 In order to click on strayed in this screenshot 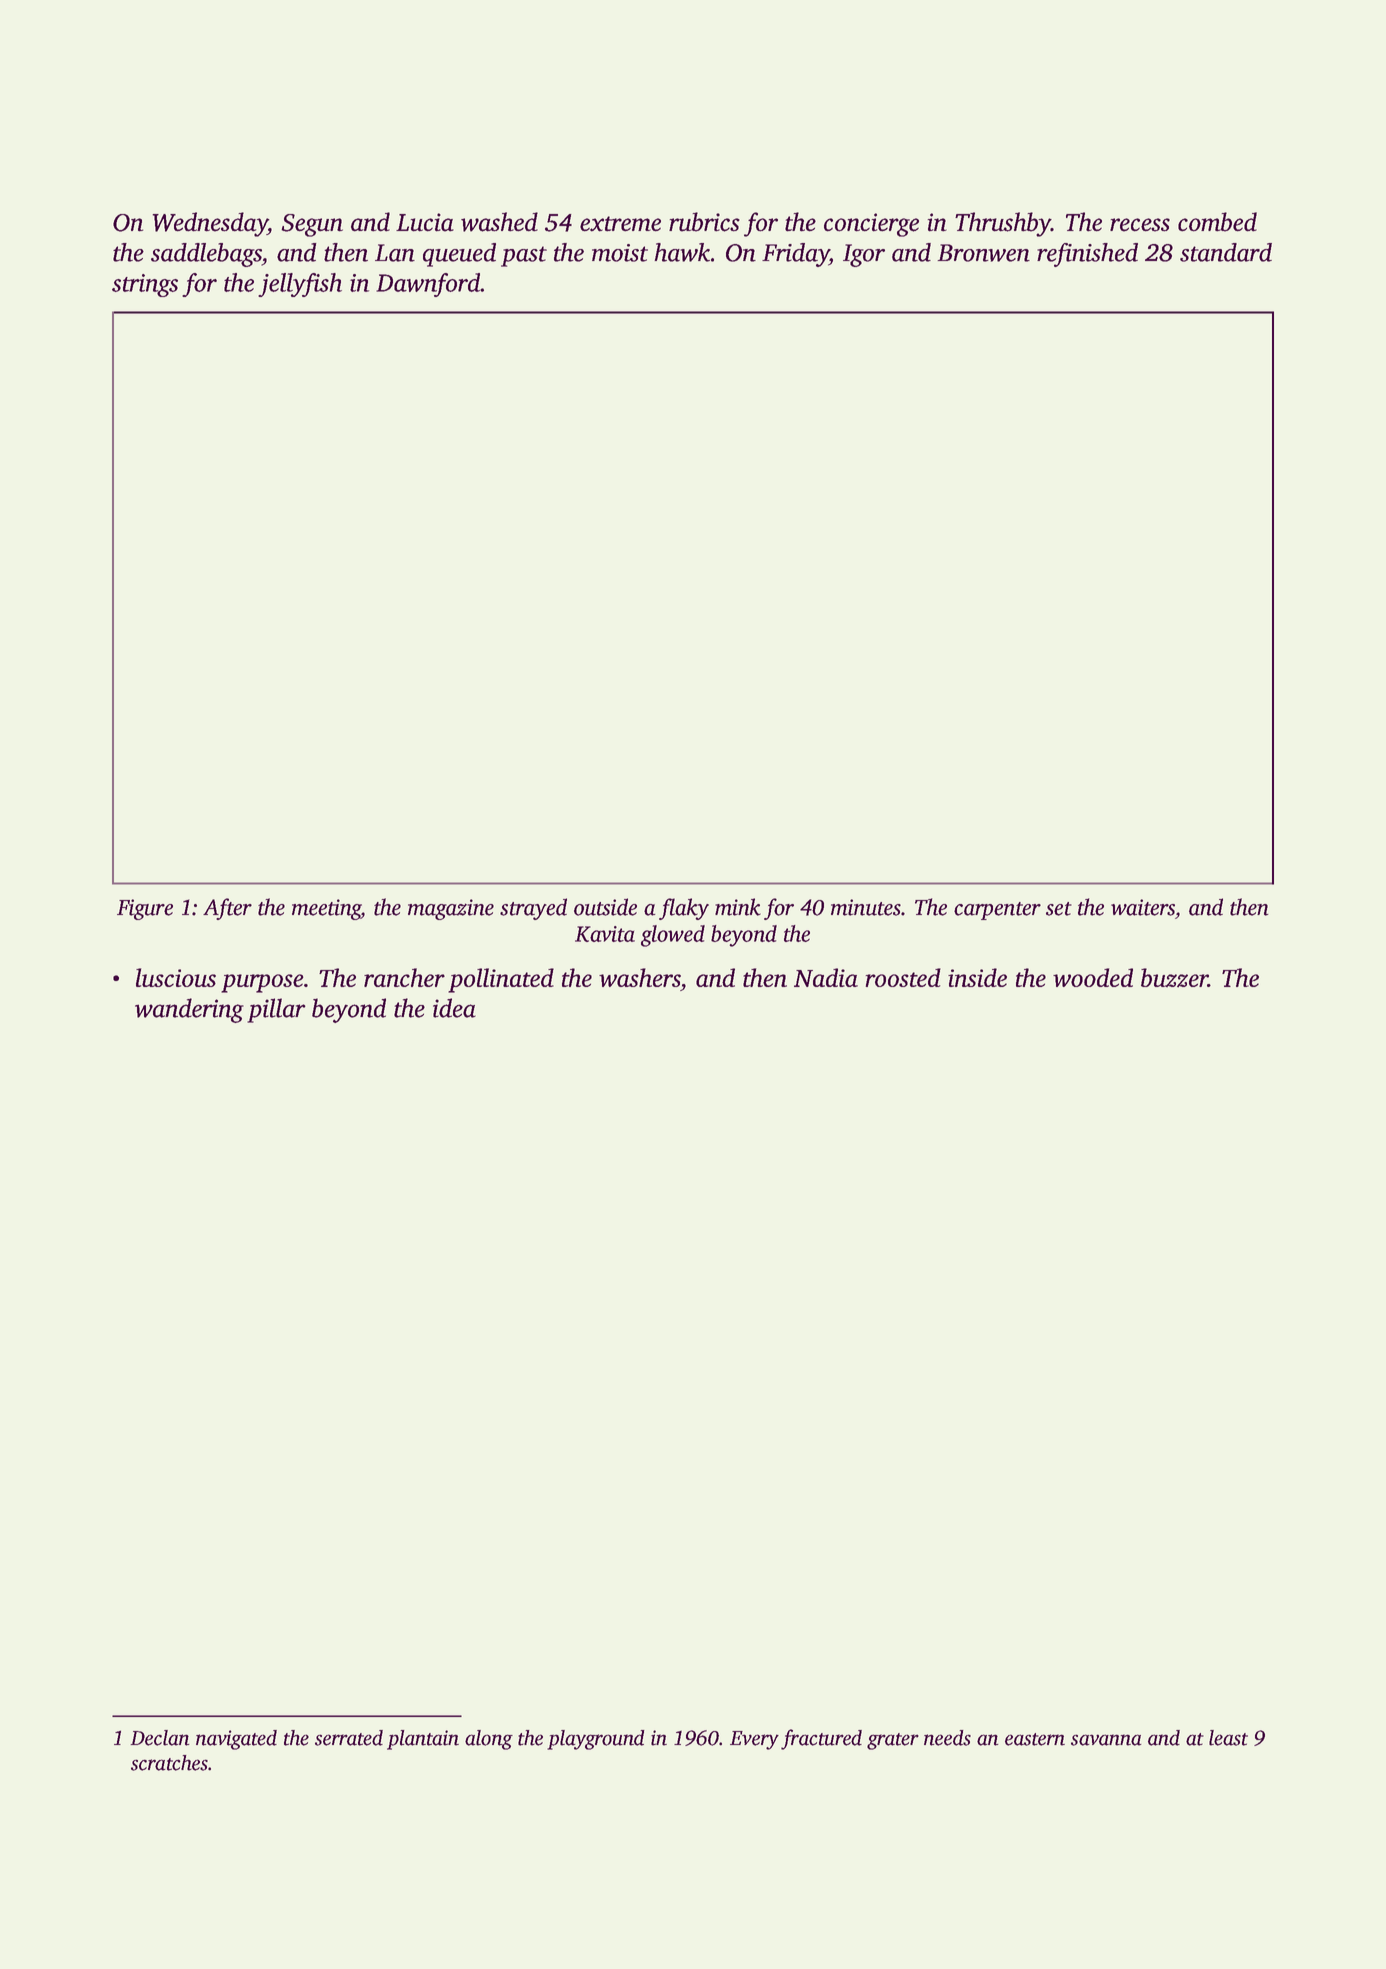, I will do `click(533, 909)`.
